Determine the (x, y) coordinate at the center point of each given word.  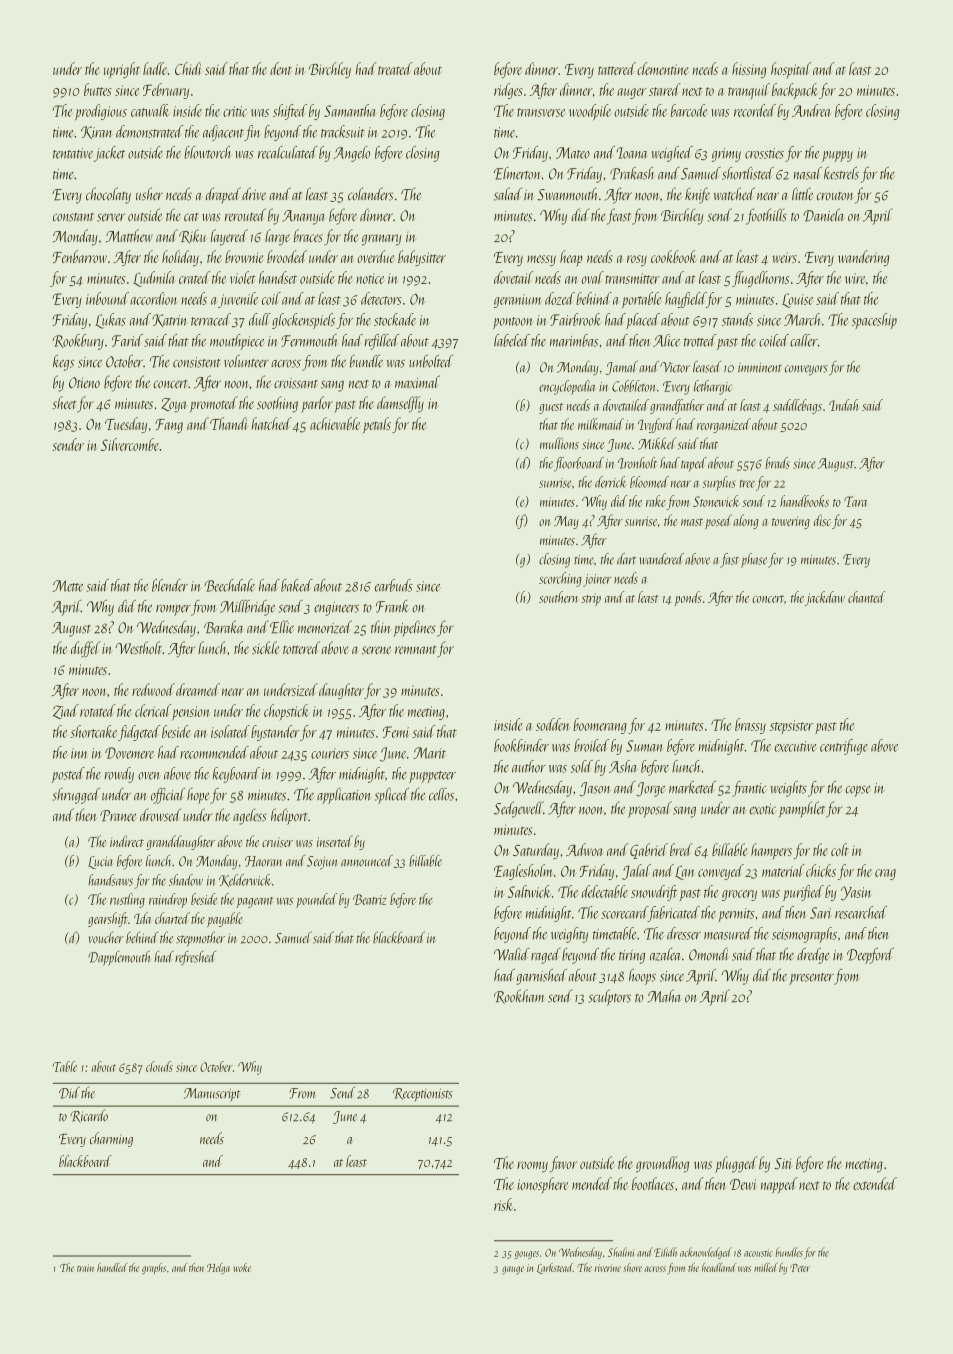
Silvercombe (130, 444)
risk (503, 1204)
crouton (835, 196)
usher (149, 194)
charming (111, 1139)
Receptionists (423, 1095)
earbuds (394, 585)
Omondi (709, 954)
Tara (855, 501)
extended (875, 1183)
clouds (159, 1066)
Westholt (138, 647)
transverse (541, 112)
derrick (610, 482)
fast (729, 560)
